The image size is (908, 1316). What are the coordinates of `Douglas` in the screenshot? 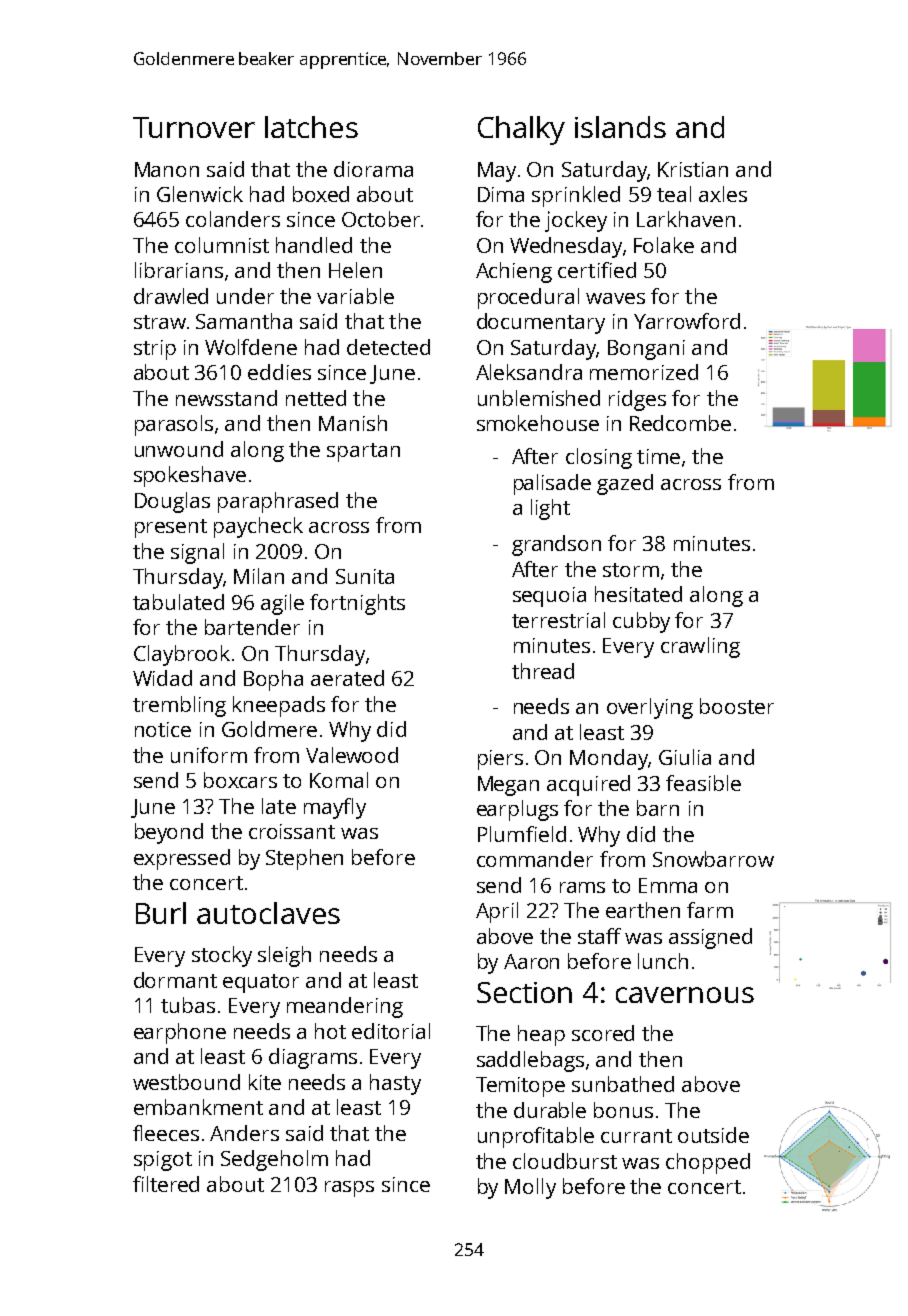 It's located at (172, 502).
